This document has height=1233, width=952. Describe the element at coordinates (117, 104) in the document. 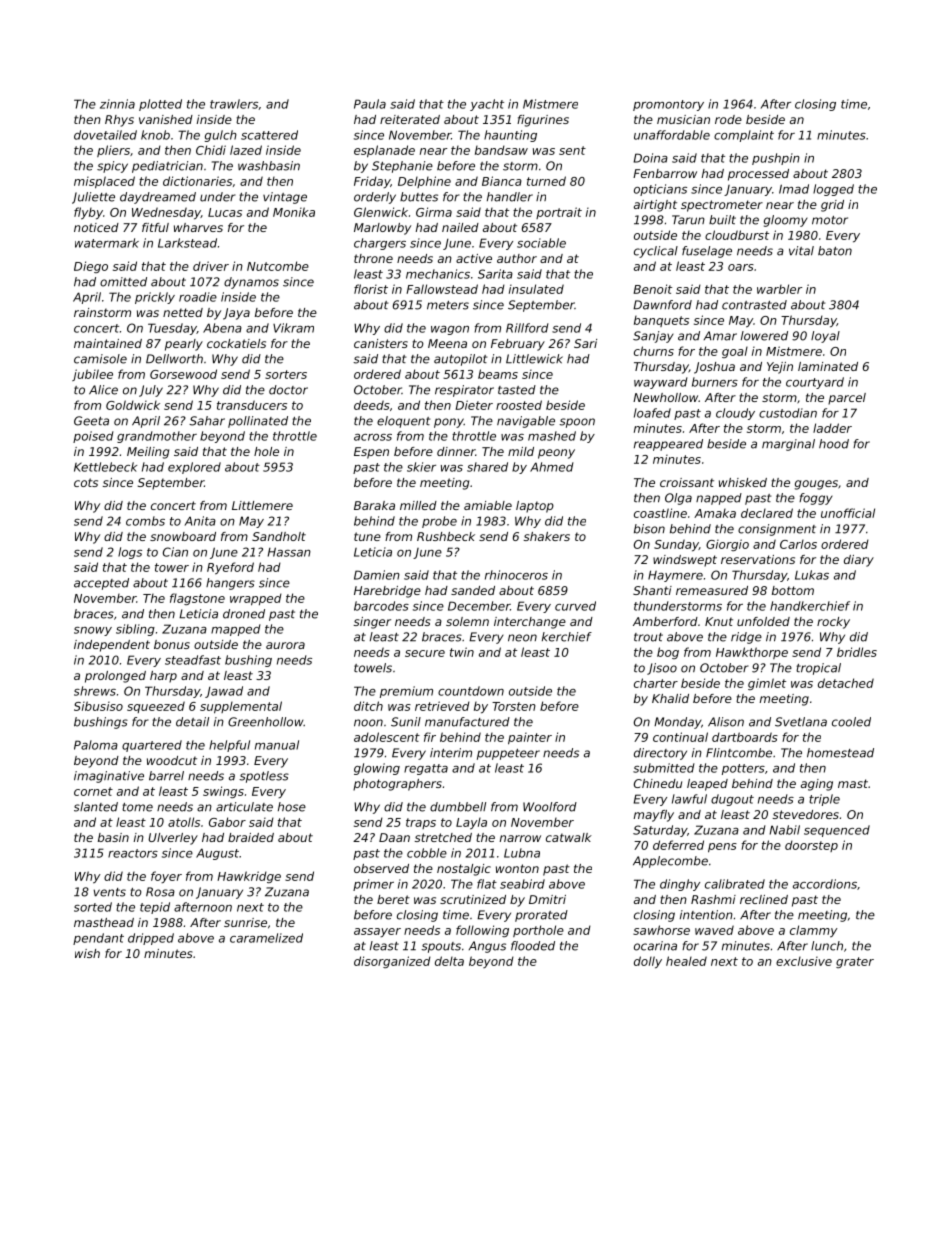

I see `zinnia` at that location.
